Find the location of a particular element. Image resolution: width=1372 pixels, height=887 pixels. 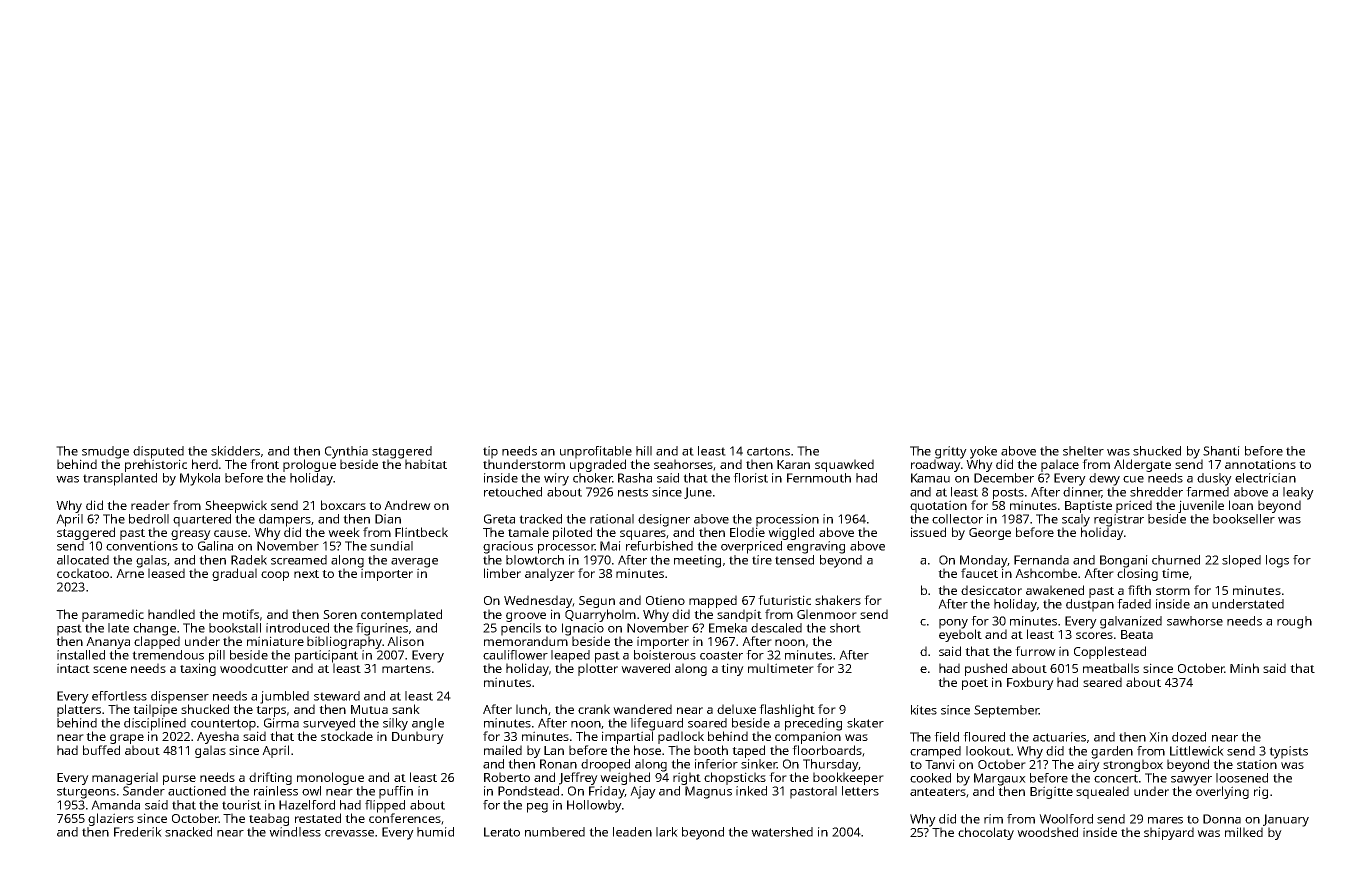

Mykola is located at coordinates (200, 479).
